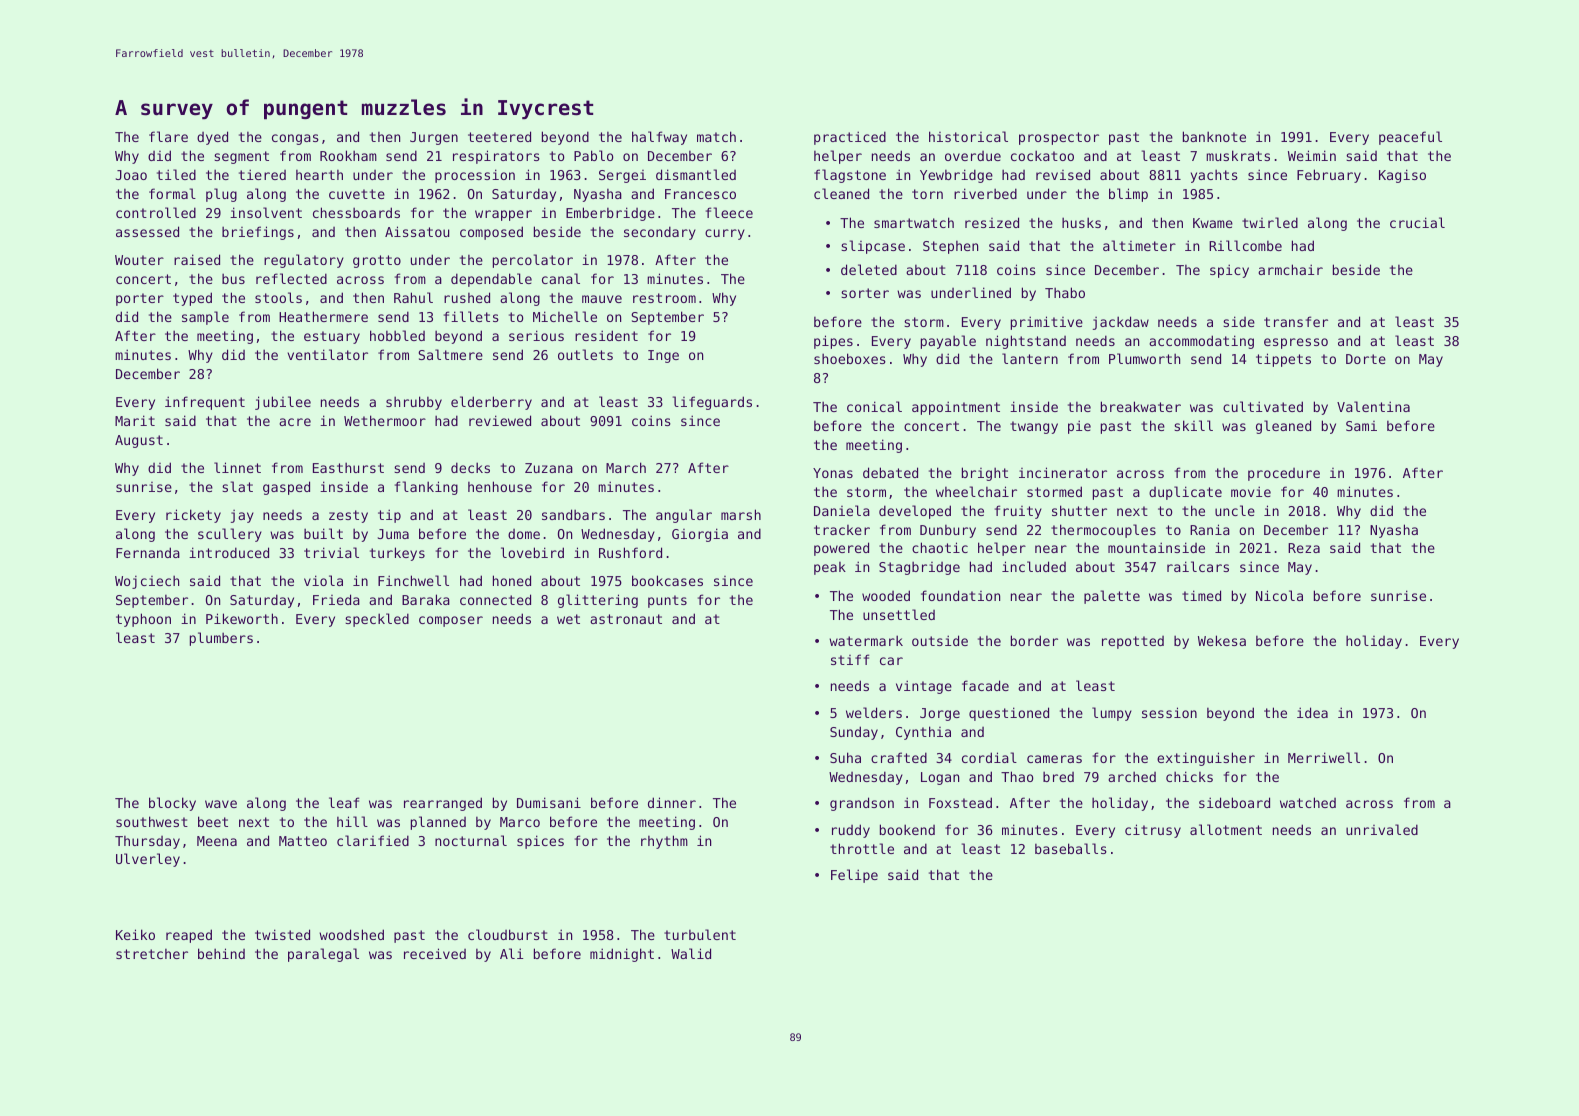 This screenshot has width=1579, height=1116. I want to click on crucial, so click(1417, 222).
